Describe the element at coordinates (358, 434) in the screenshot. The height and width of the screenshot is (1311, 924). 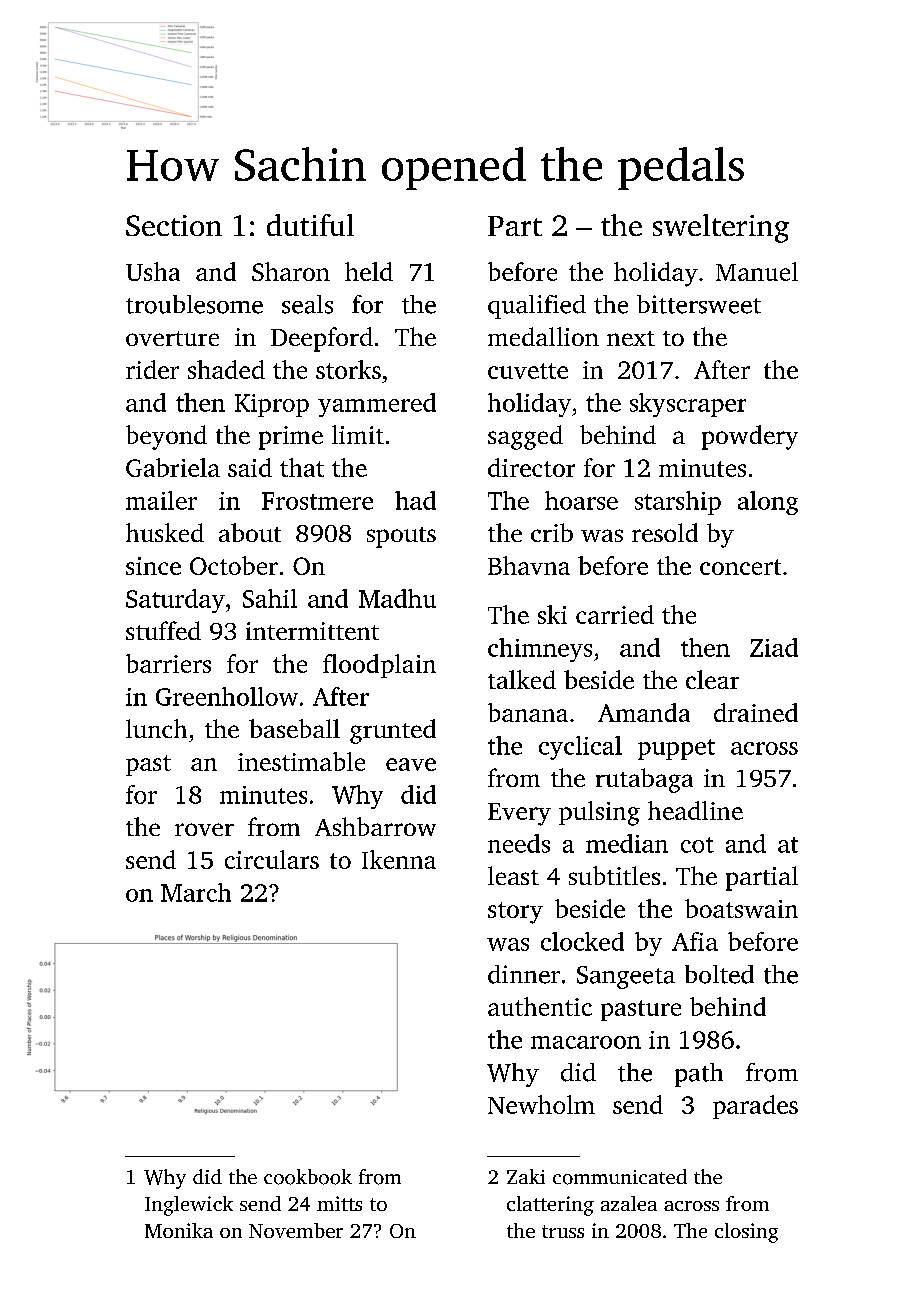
I see `limit` at that location.
